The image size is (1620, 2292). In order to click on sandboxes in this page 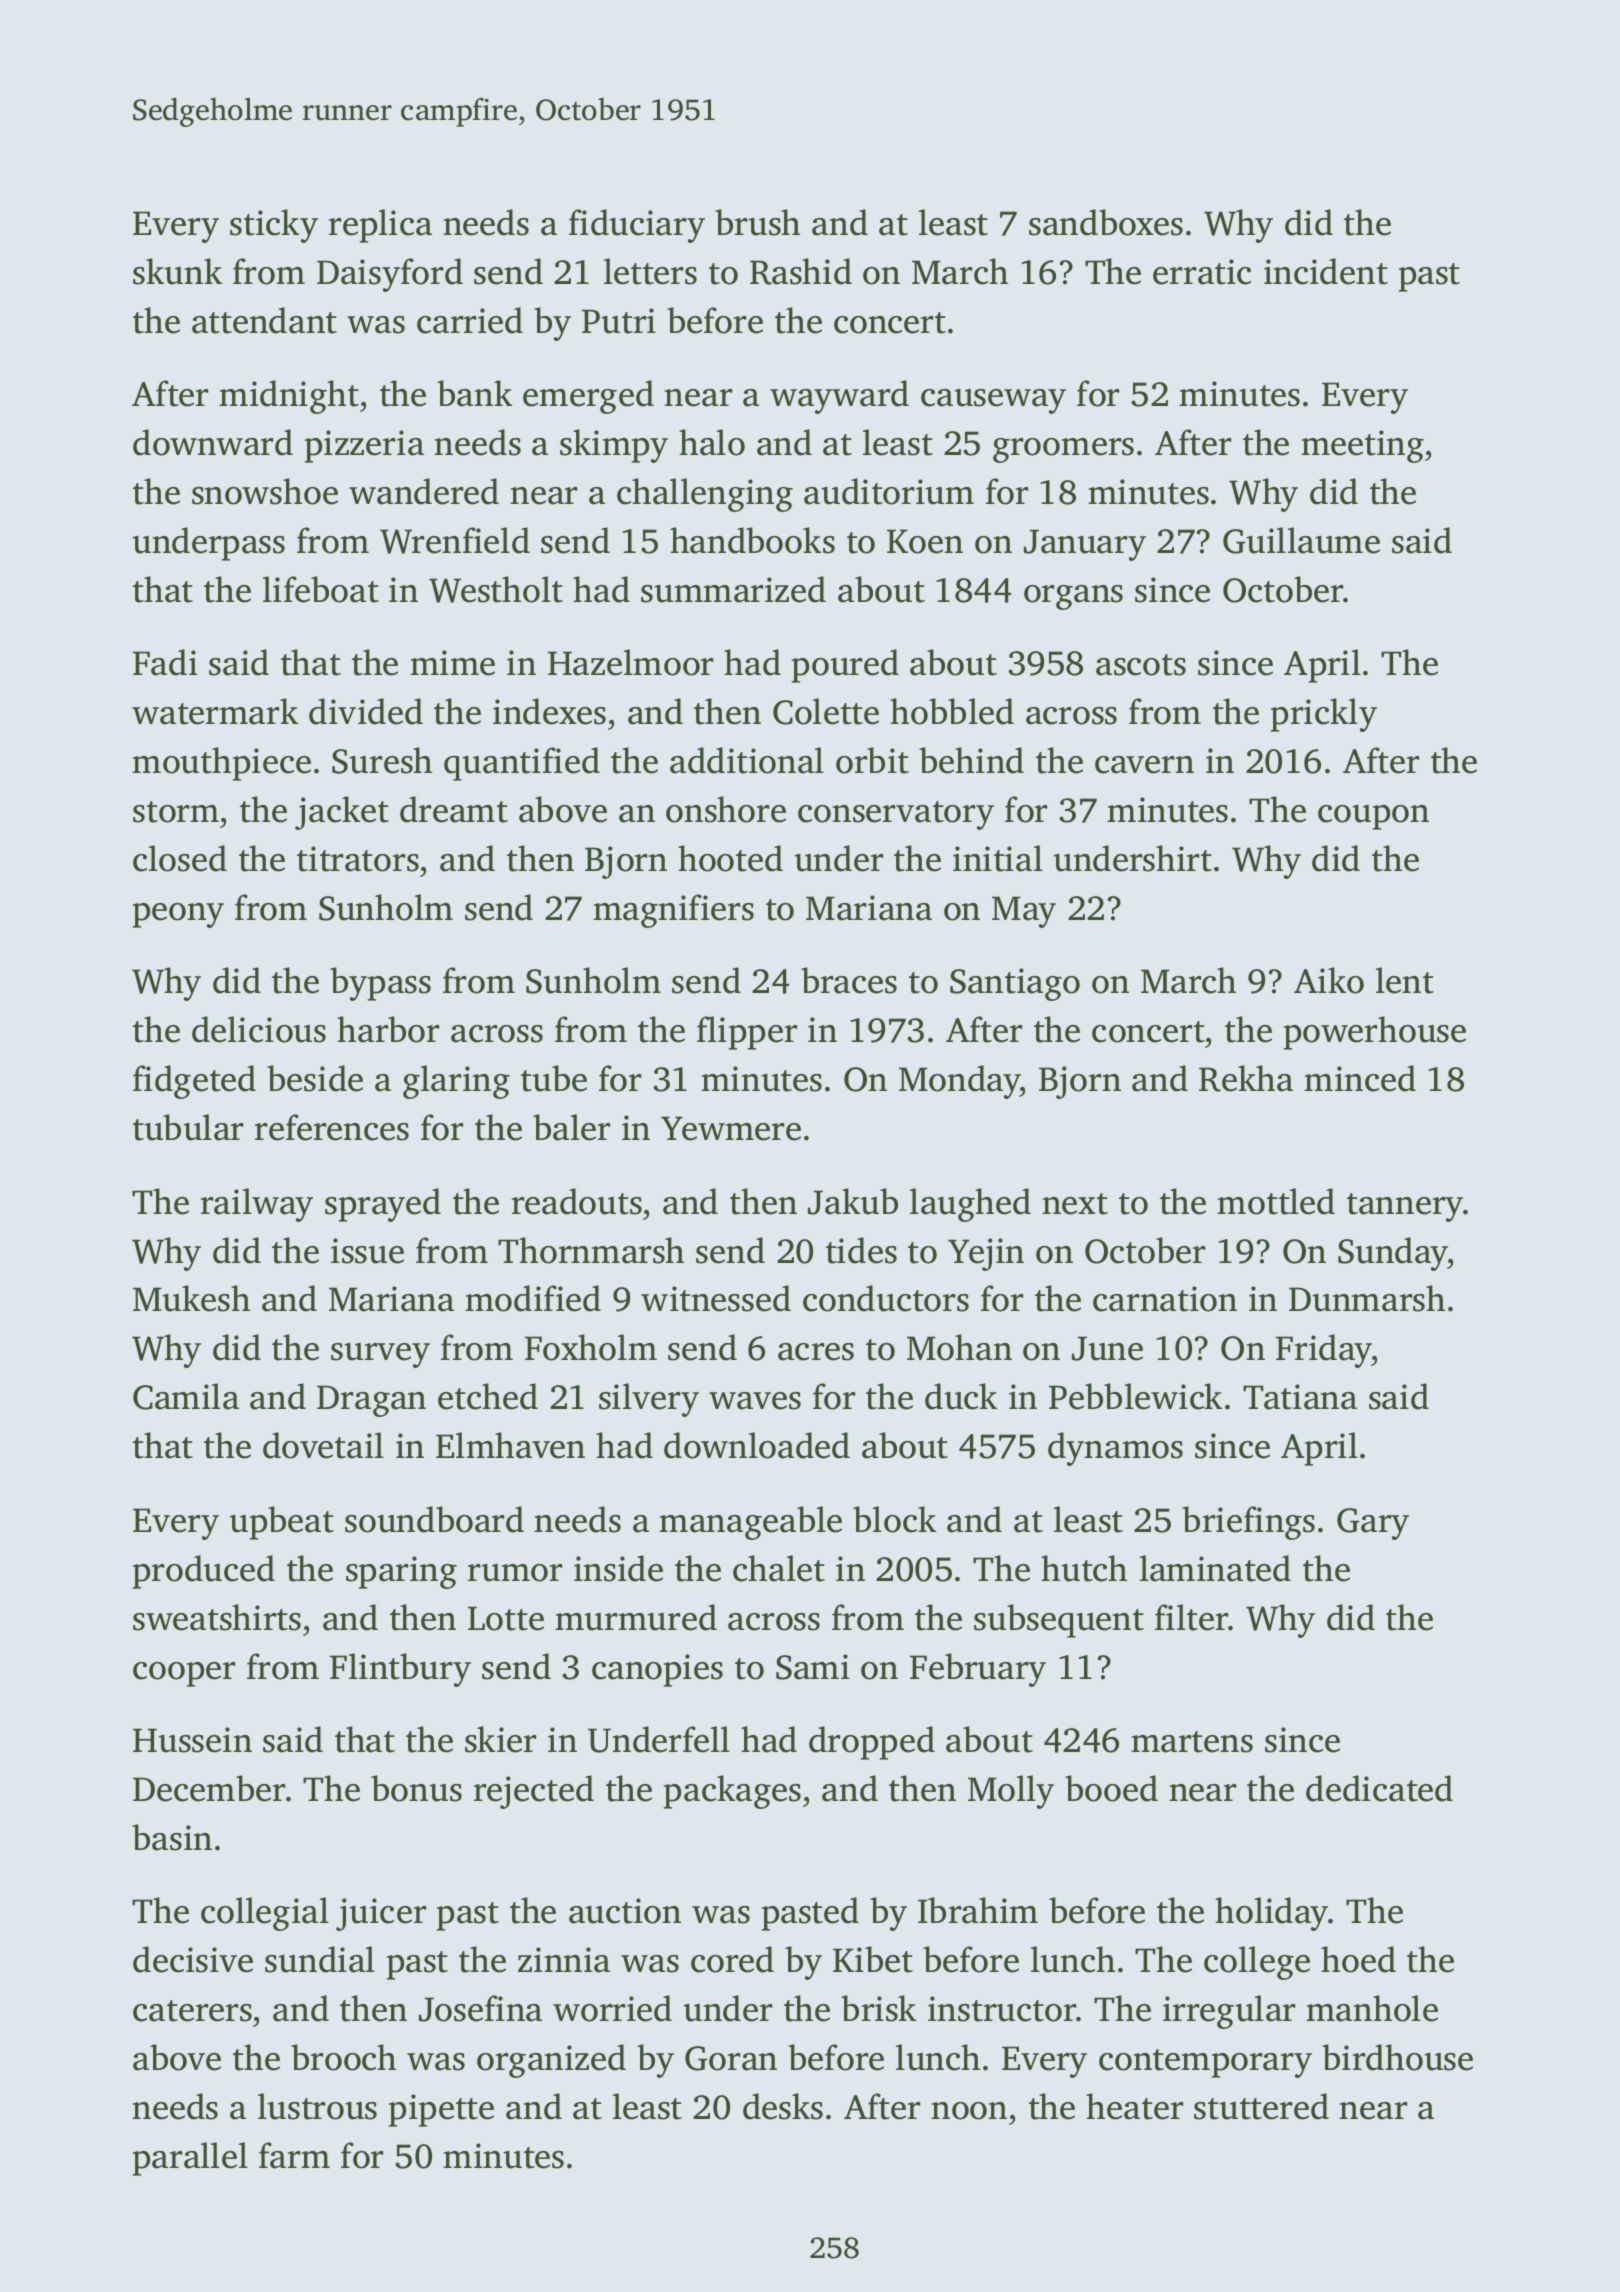, I will do `click(1106, 222)`.
